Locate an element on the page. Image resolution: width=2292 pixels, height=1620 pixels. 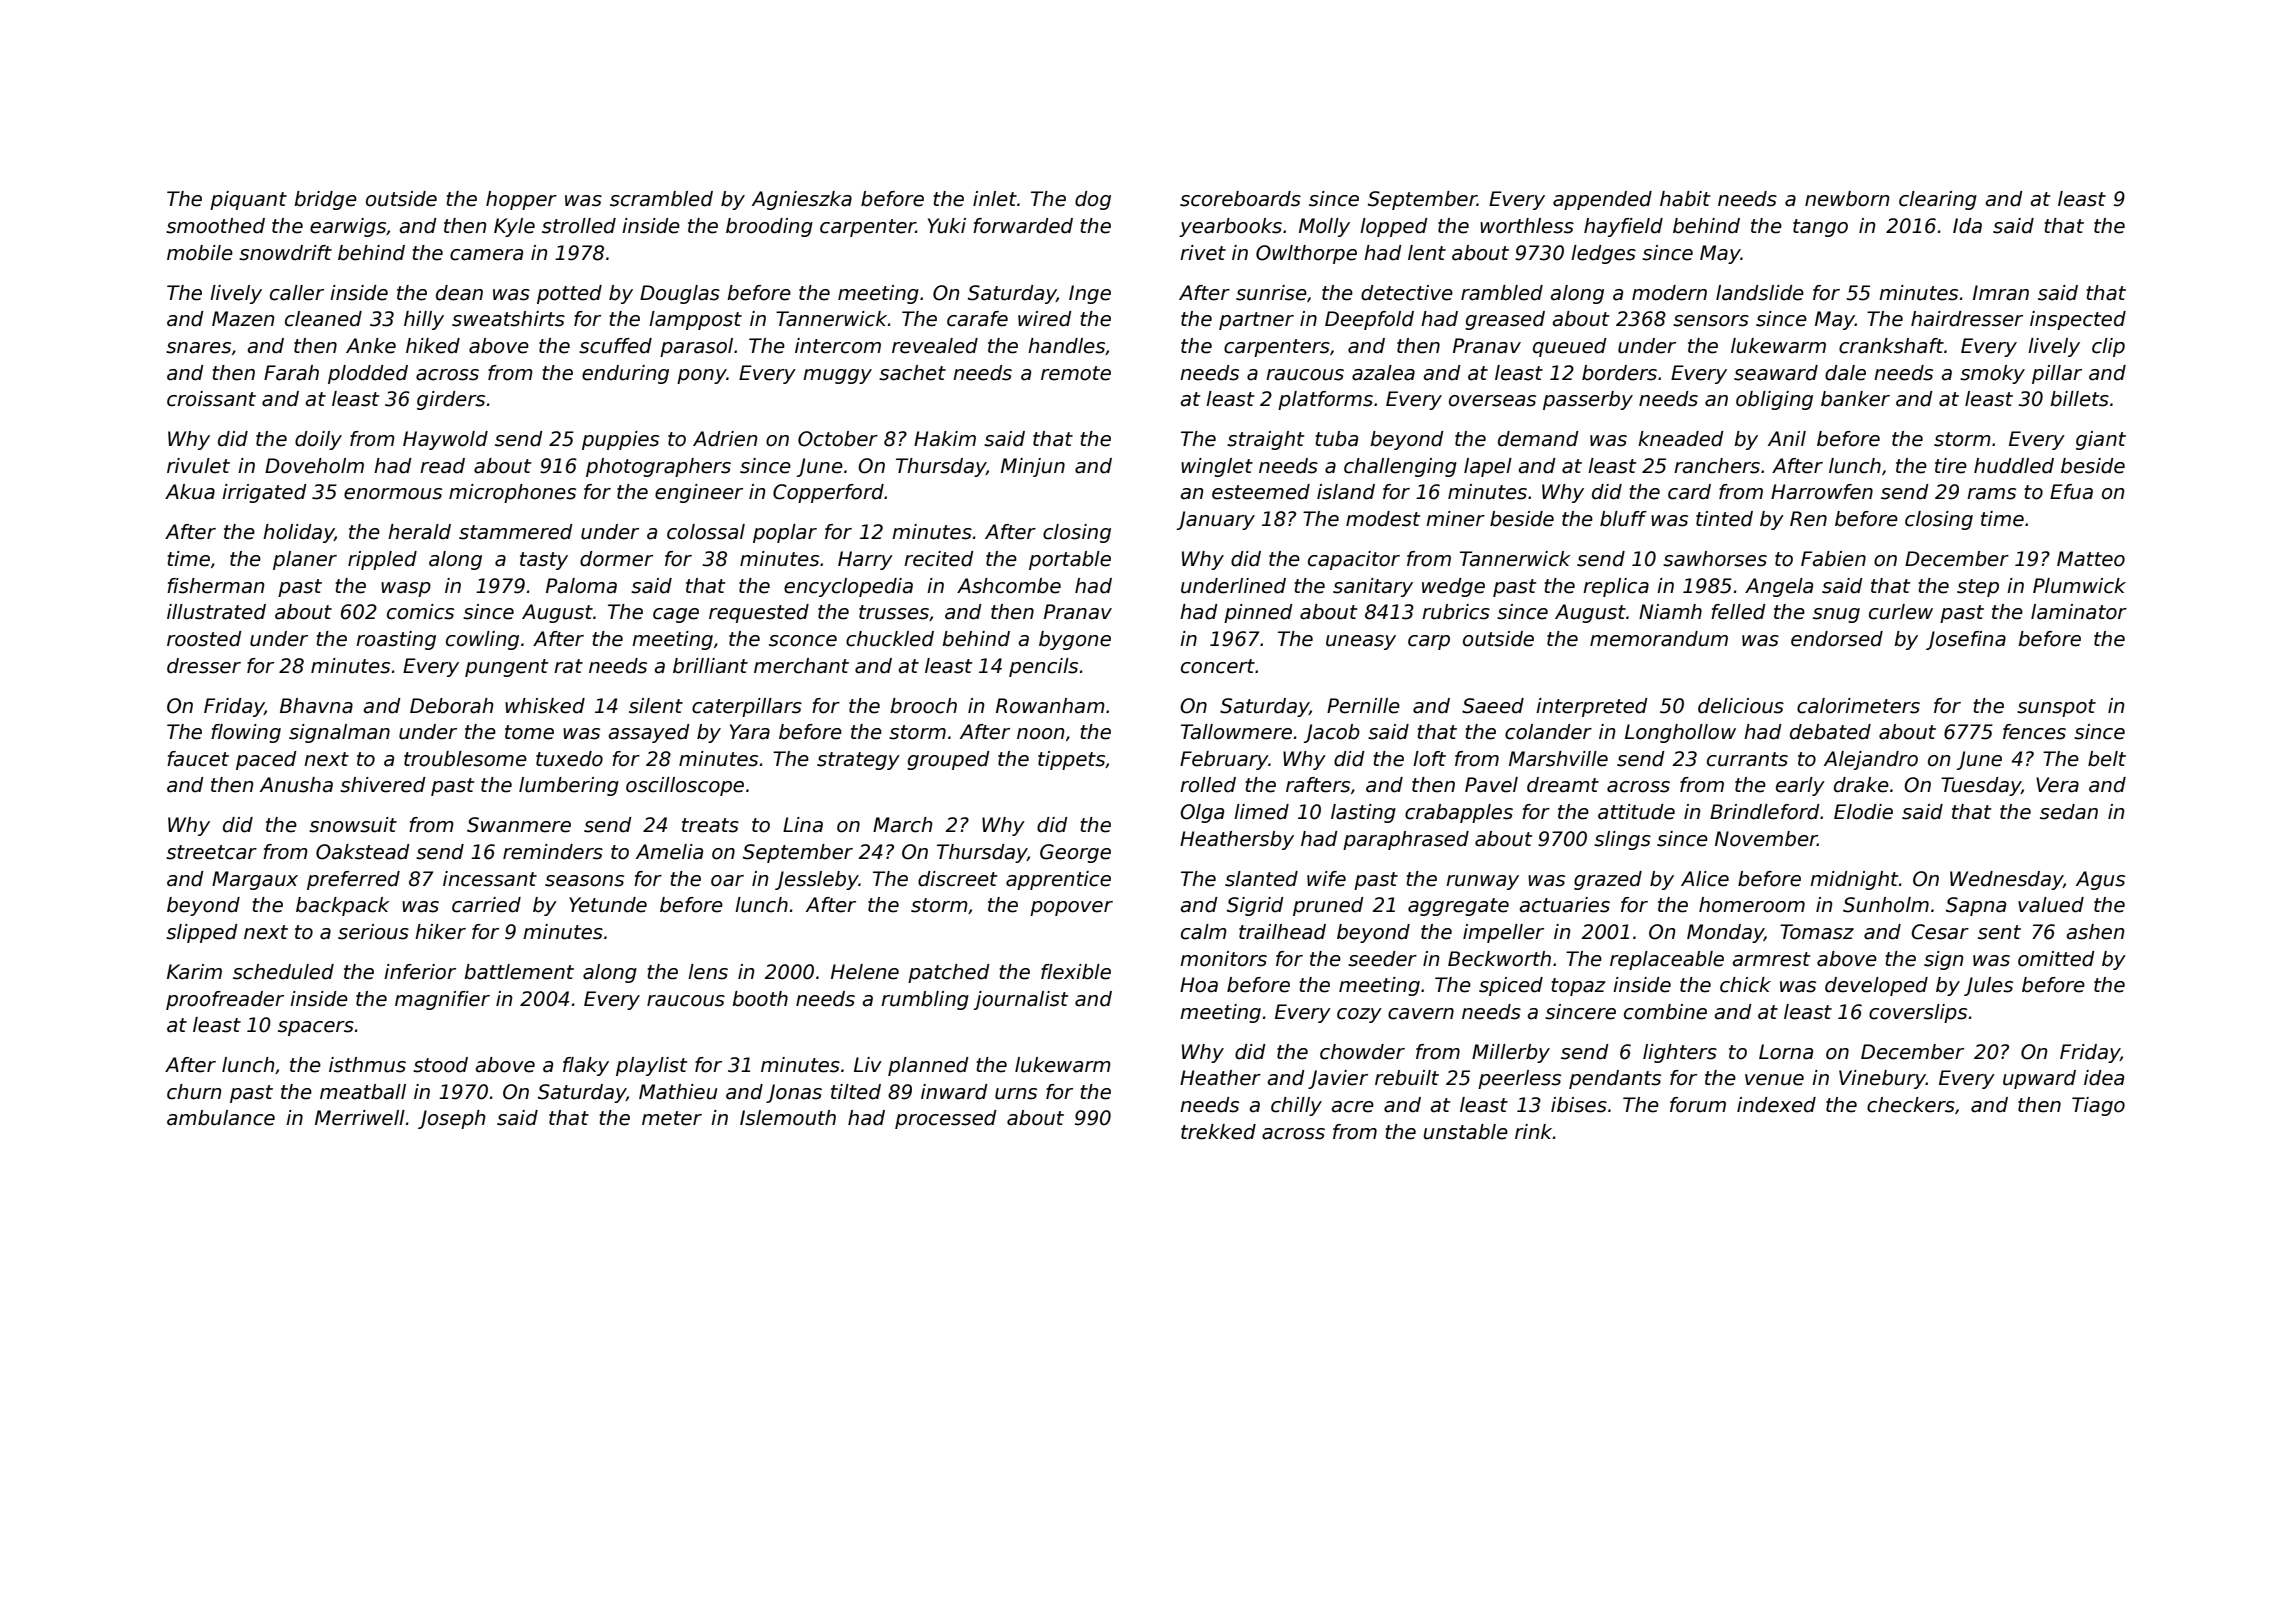
tasty is located at coordinates (544, 561).
